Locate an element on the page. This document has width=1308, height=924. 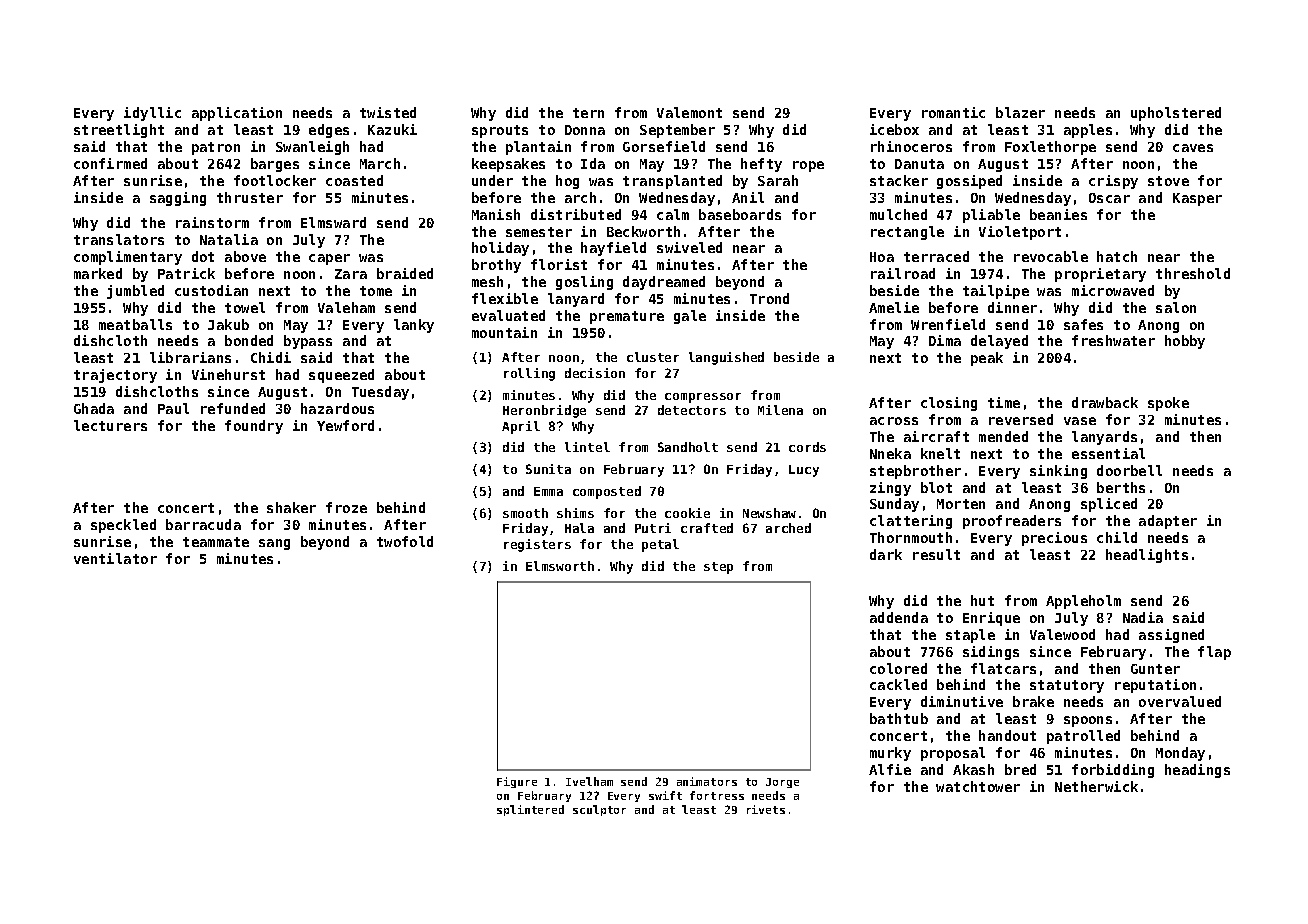
Gunter is located at coordinates (1155, 669).
